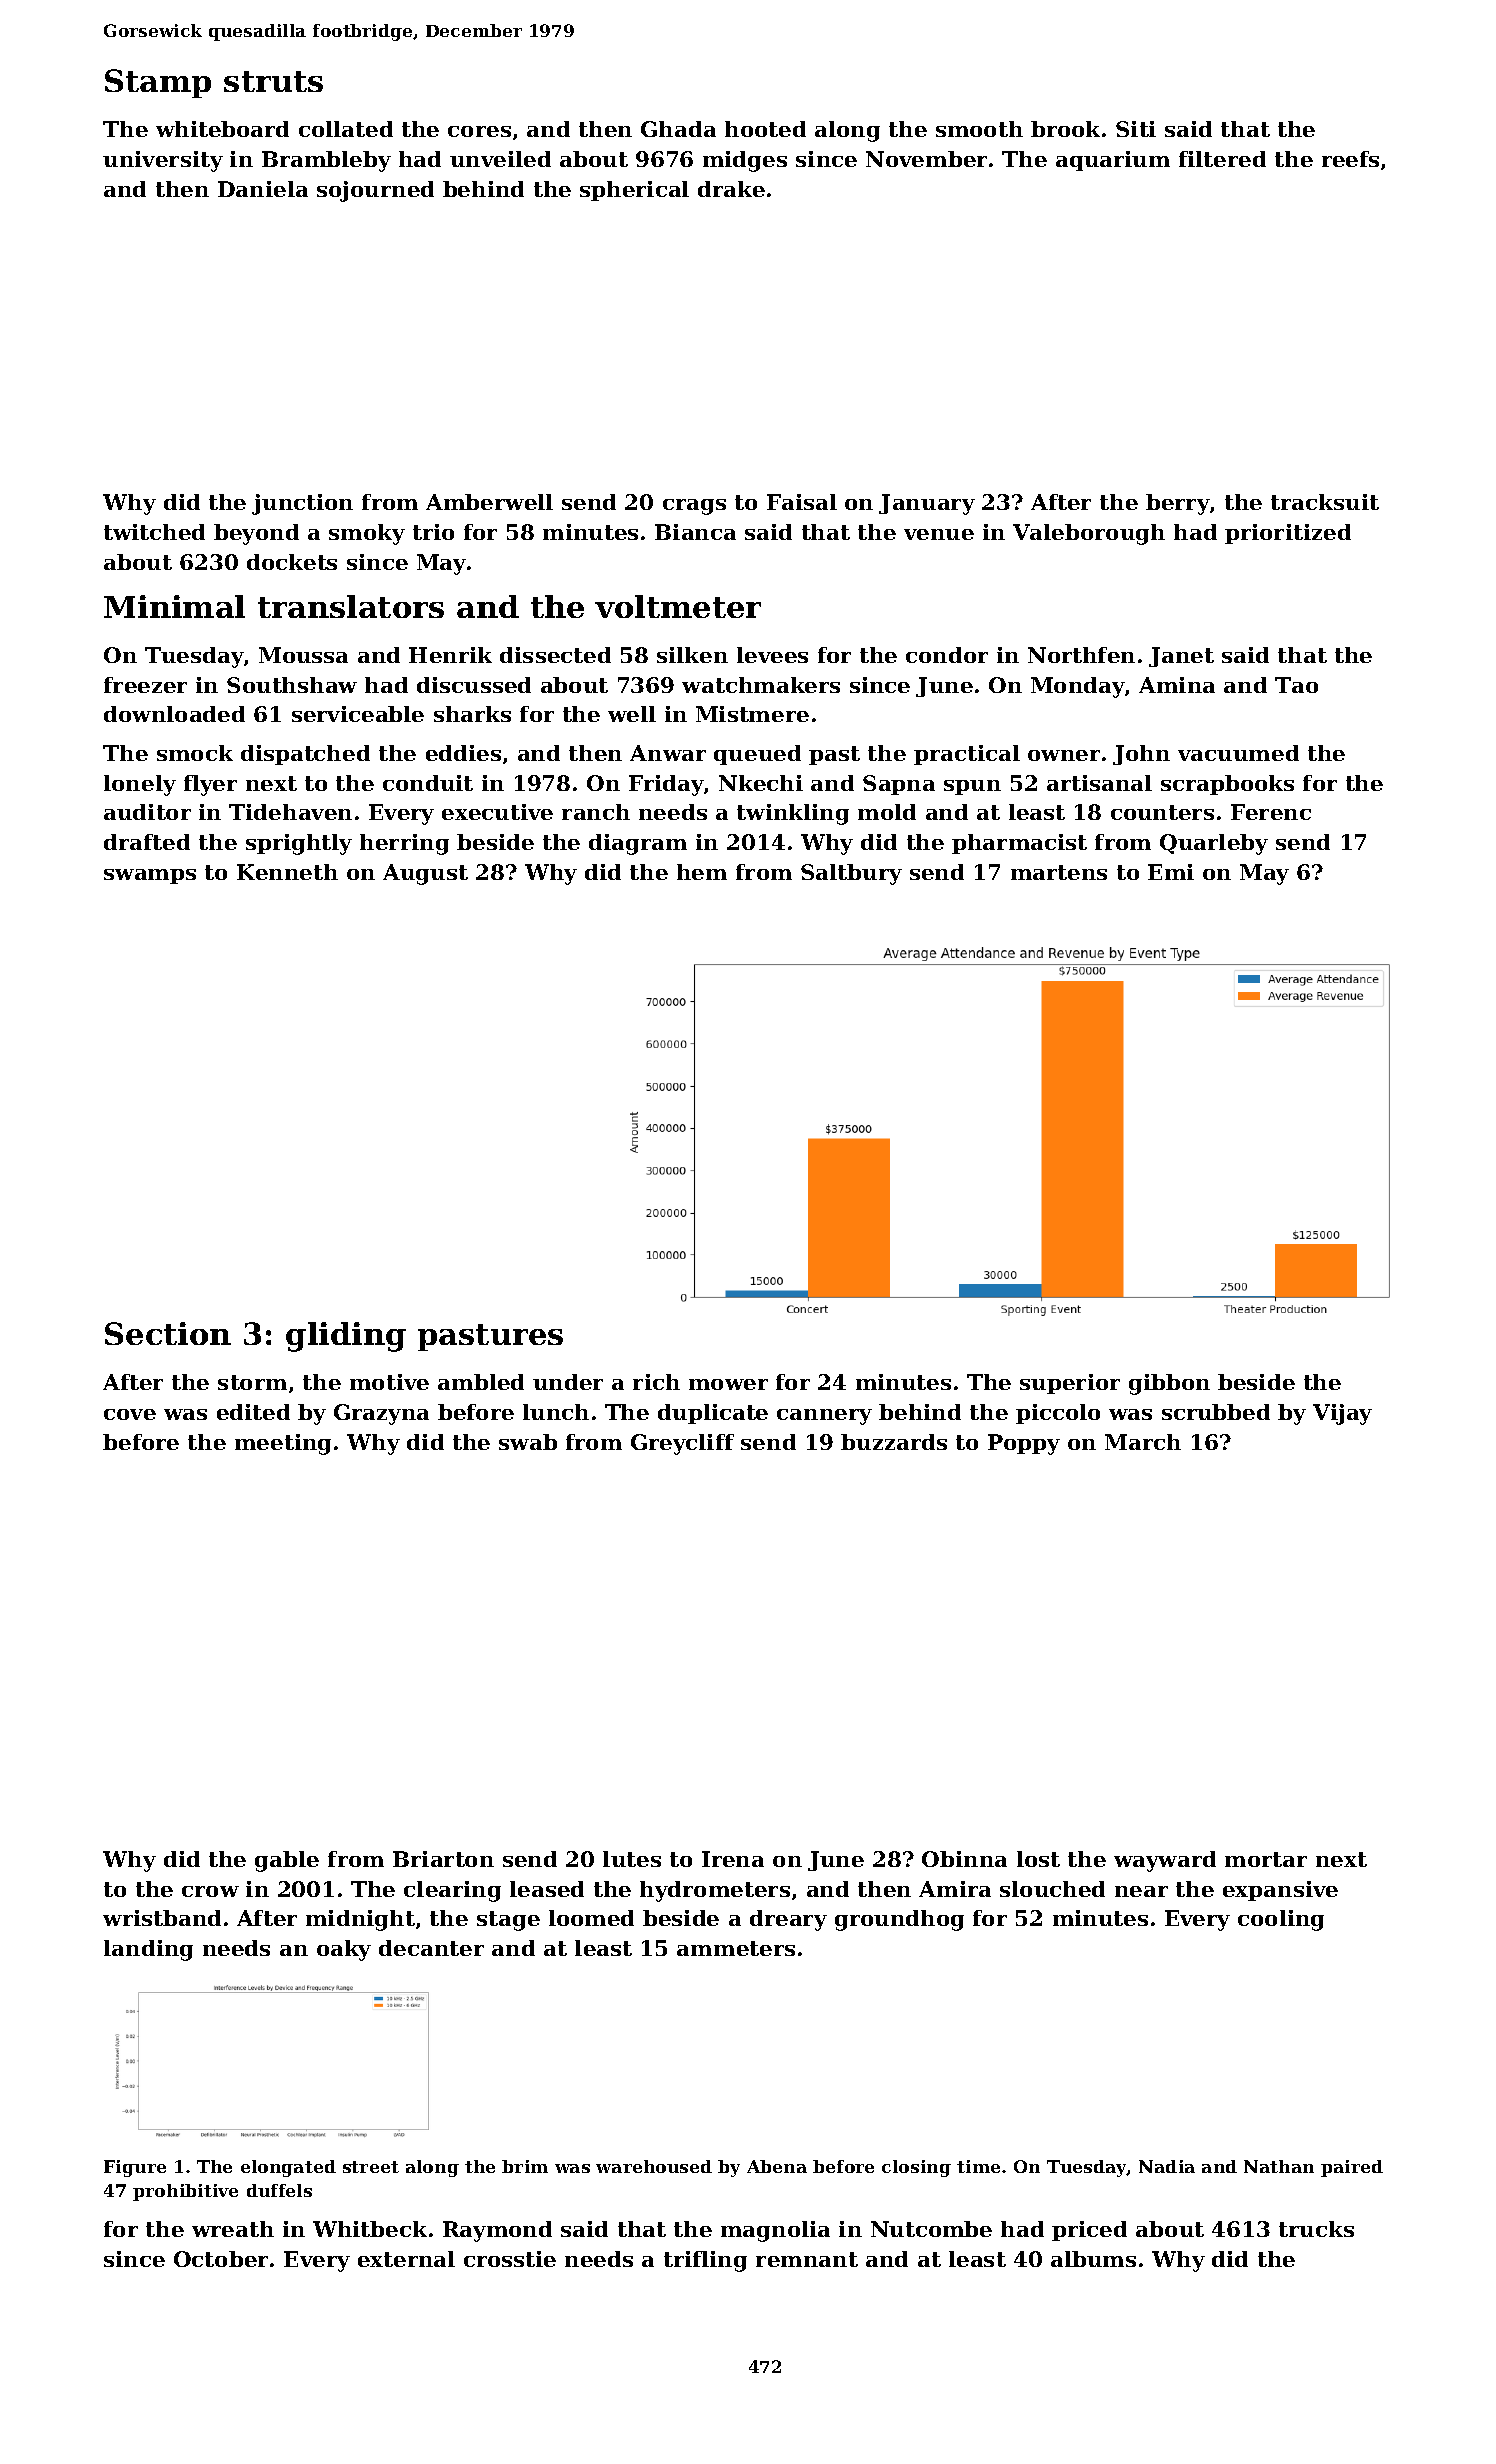  What do you see at coordinates (283, 1444) in the screenshot?
I see `meeting` at bounding box center [283, 1444].
